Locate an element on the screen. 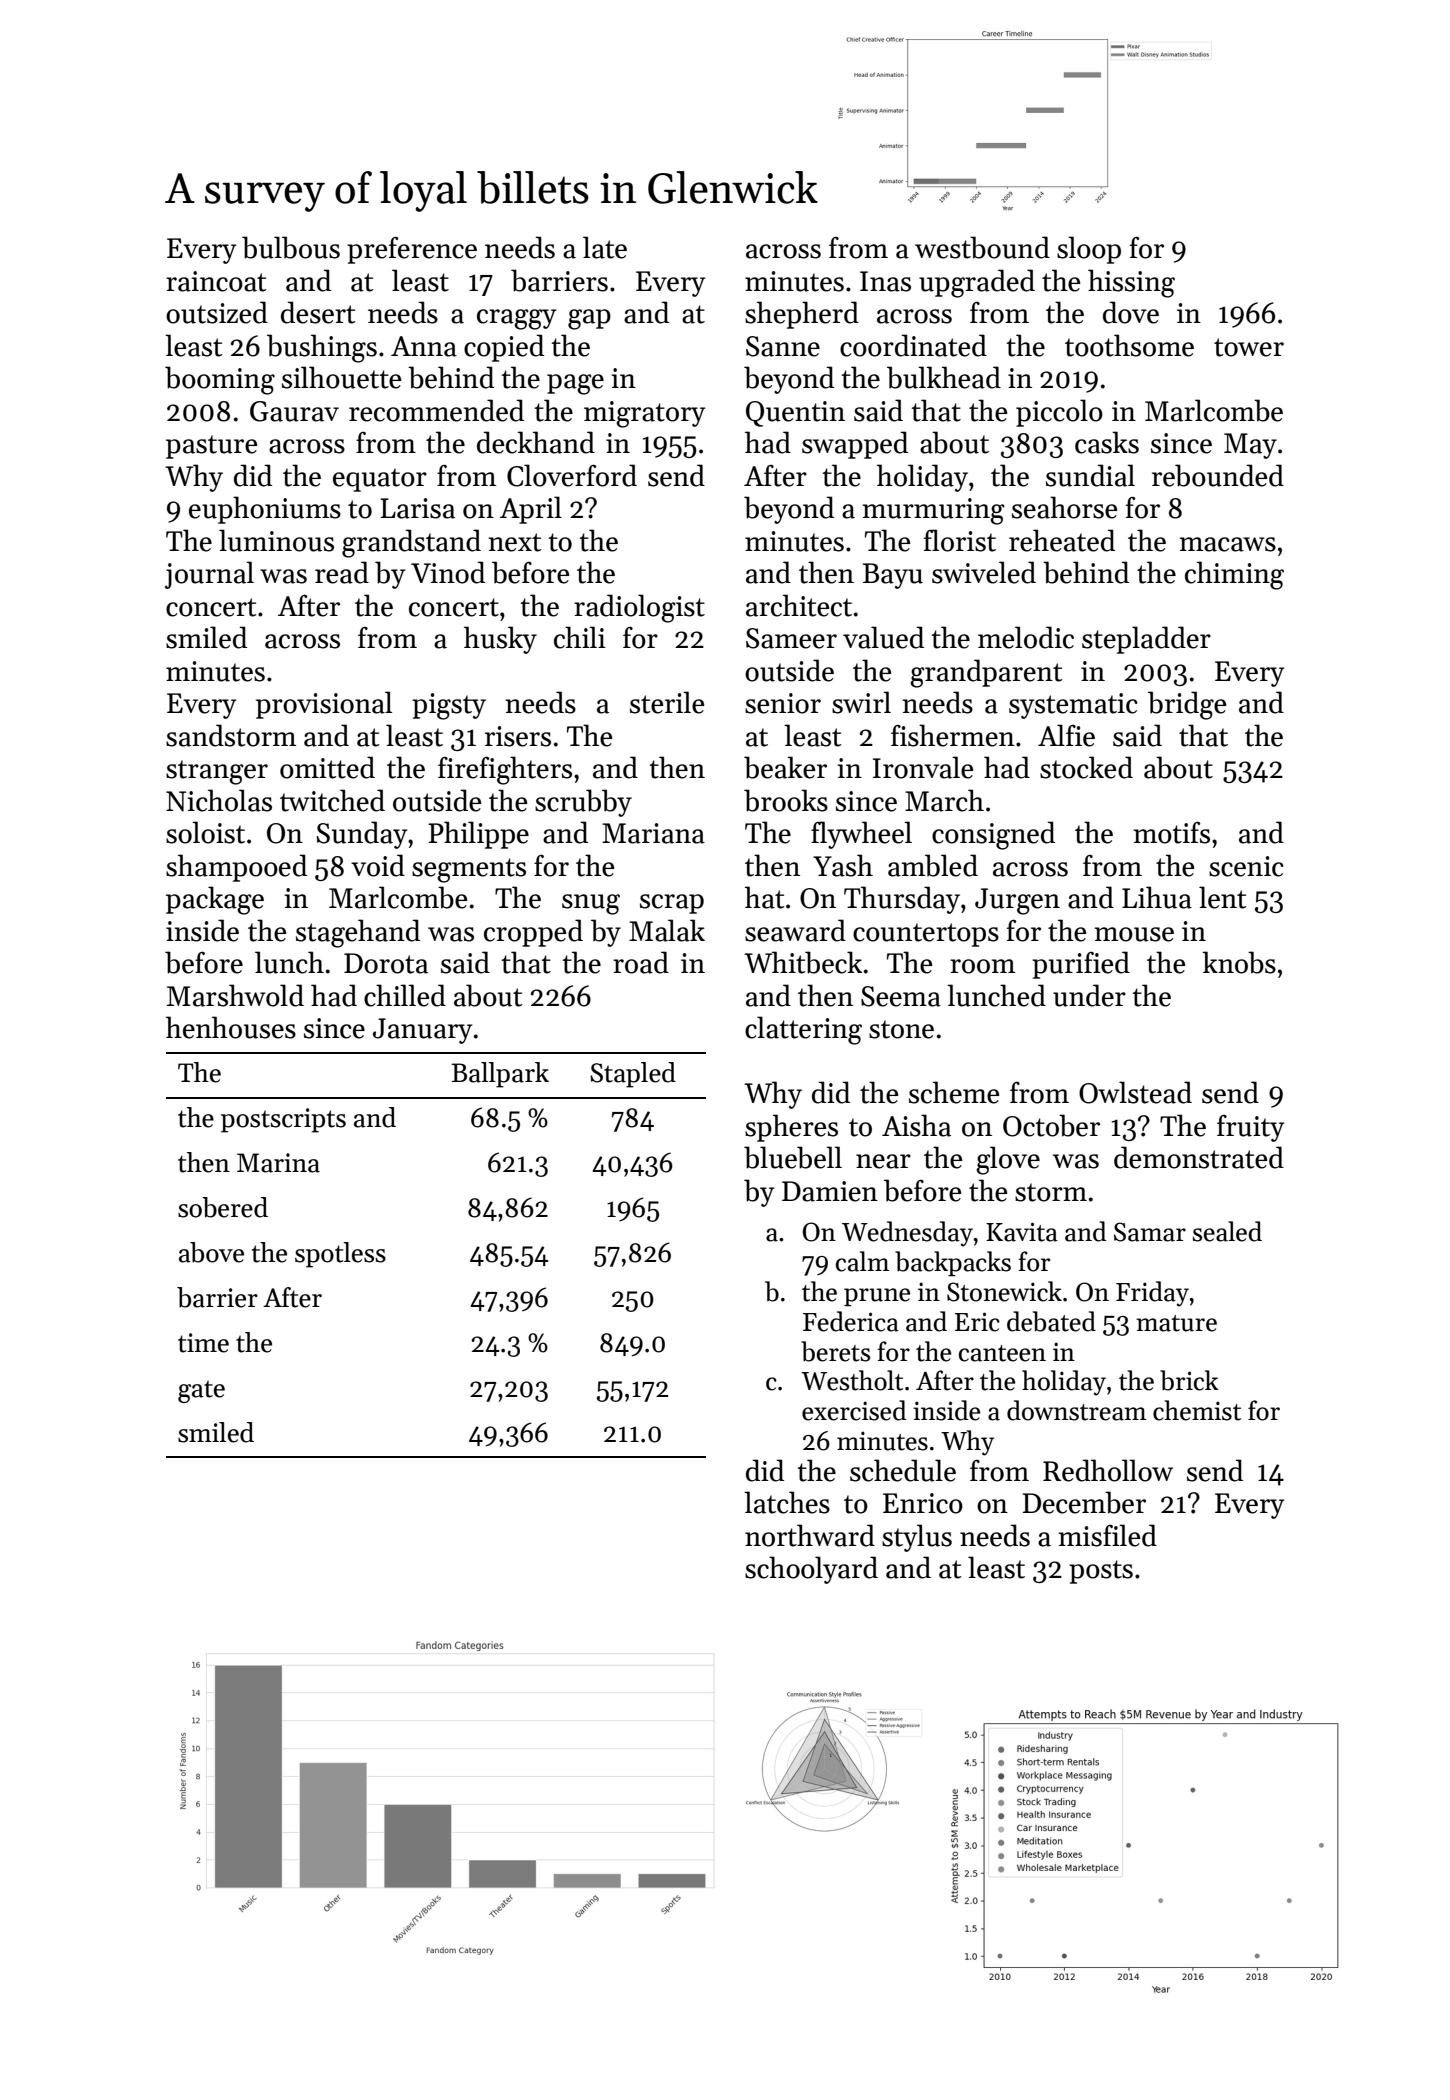  booming is located at coordinates (220, 380).
